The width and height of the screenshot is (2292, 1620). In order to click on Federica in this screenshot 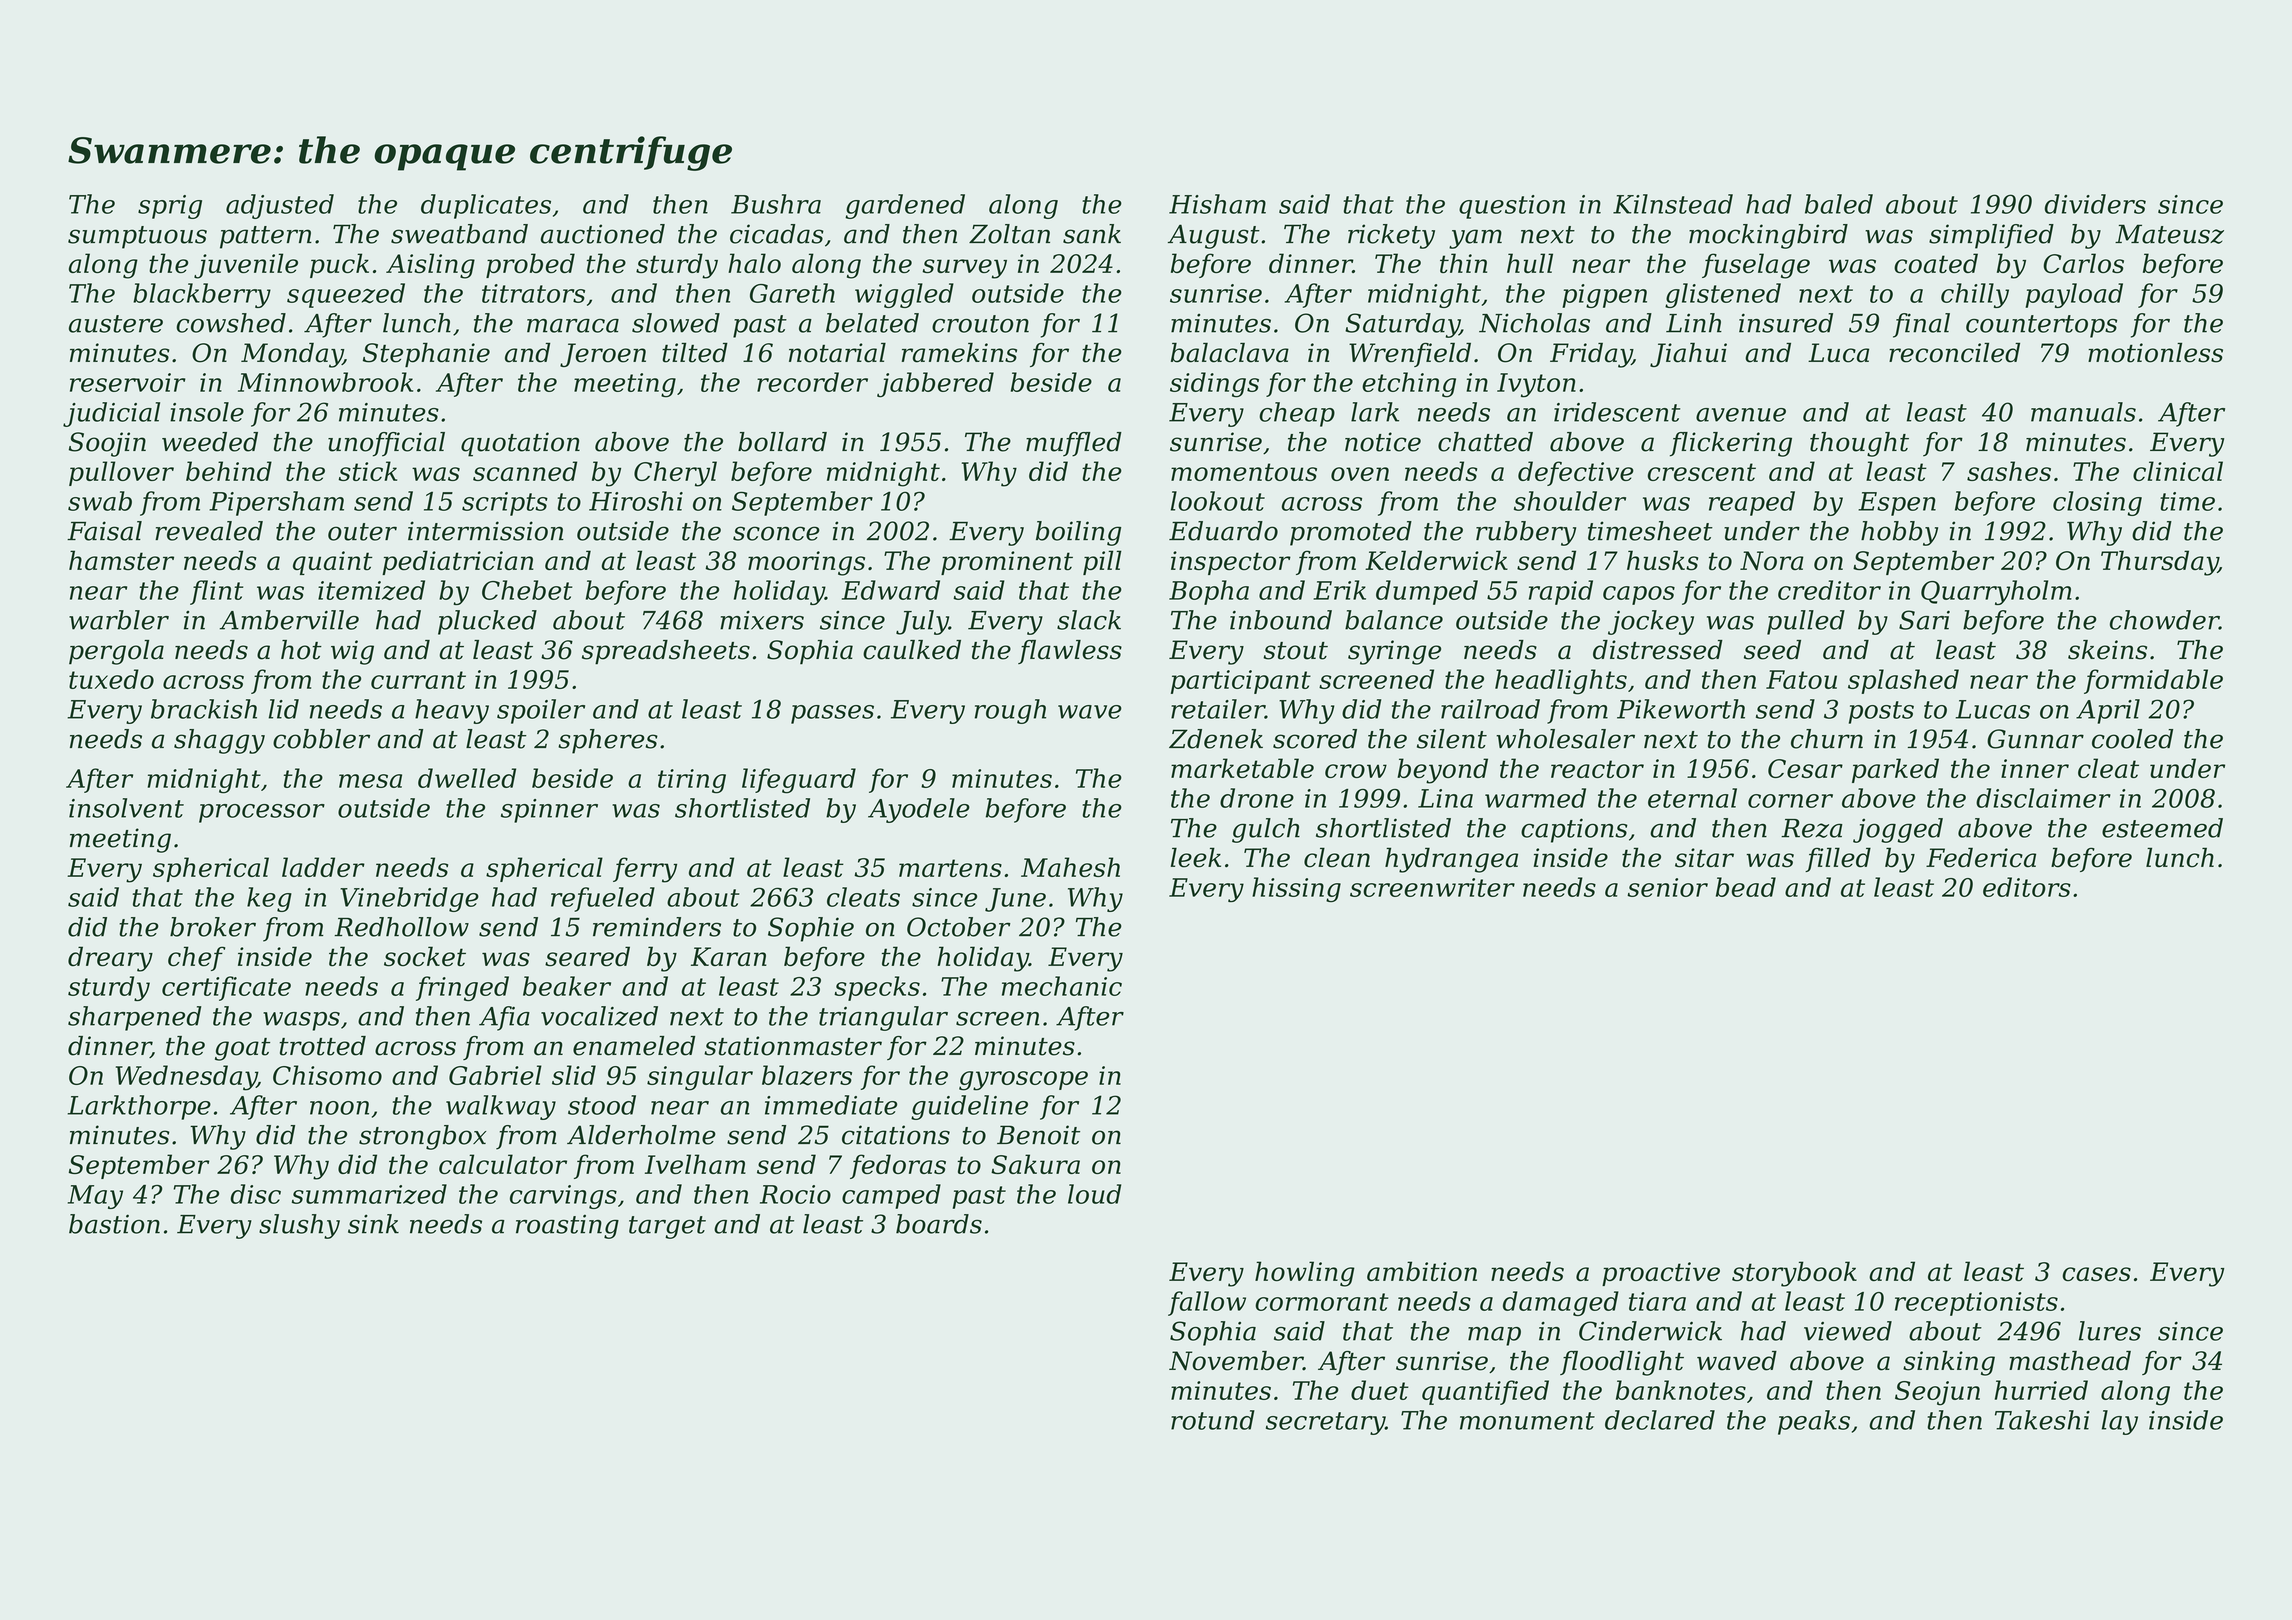, I will do `click(1981, 857)`.
